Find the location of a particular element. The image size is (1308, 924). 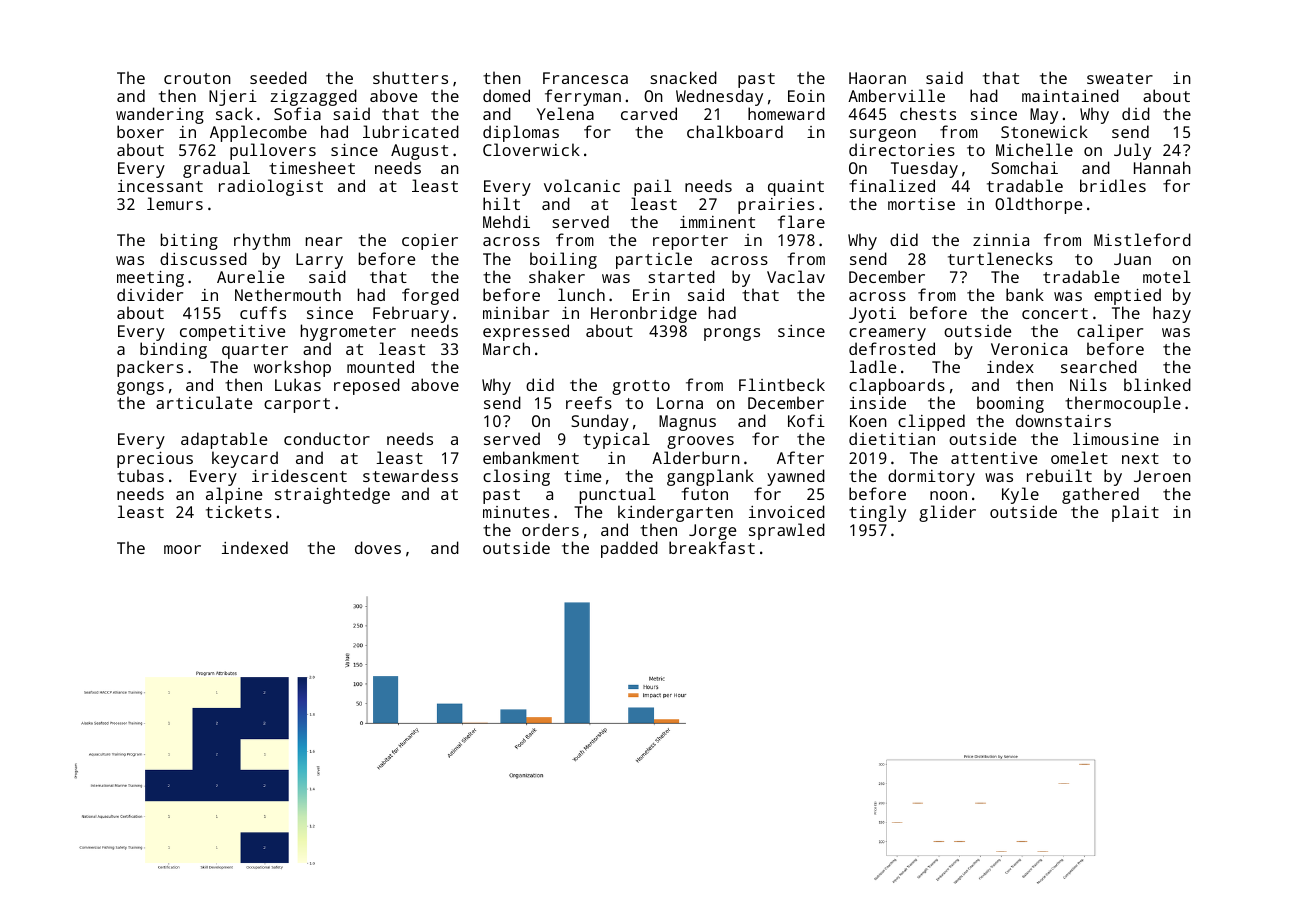

doves is located at coordinates (378, 547).
